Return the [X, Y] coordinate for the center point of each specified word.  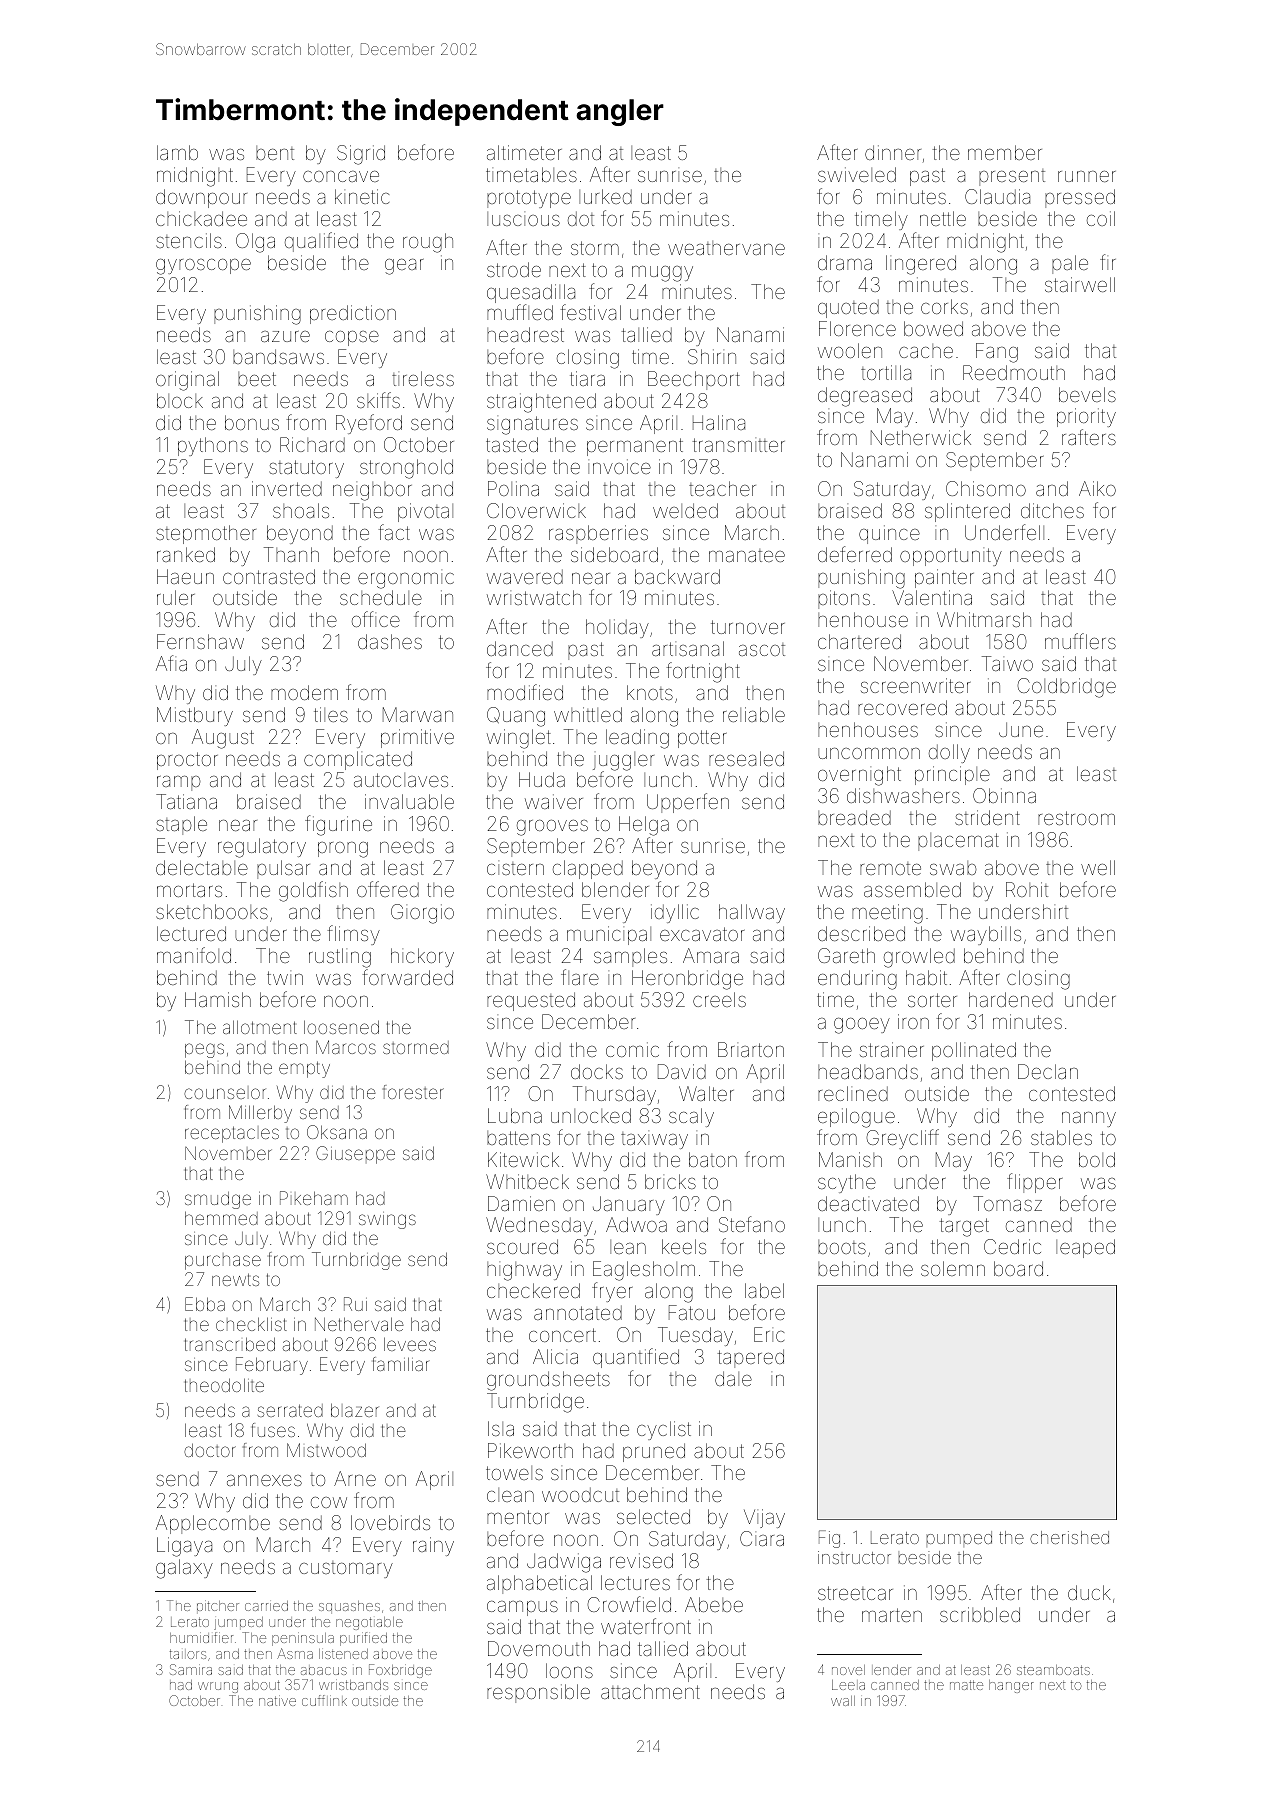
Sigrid [361, 155]
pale [1070, 264]
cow [329, 1502]
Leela [848, 1685]
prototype [529, 199]
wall [843, 1701]
